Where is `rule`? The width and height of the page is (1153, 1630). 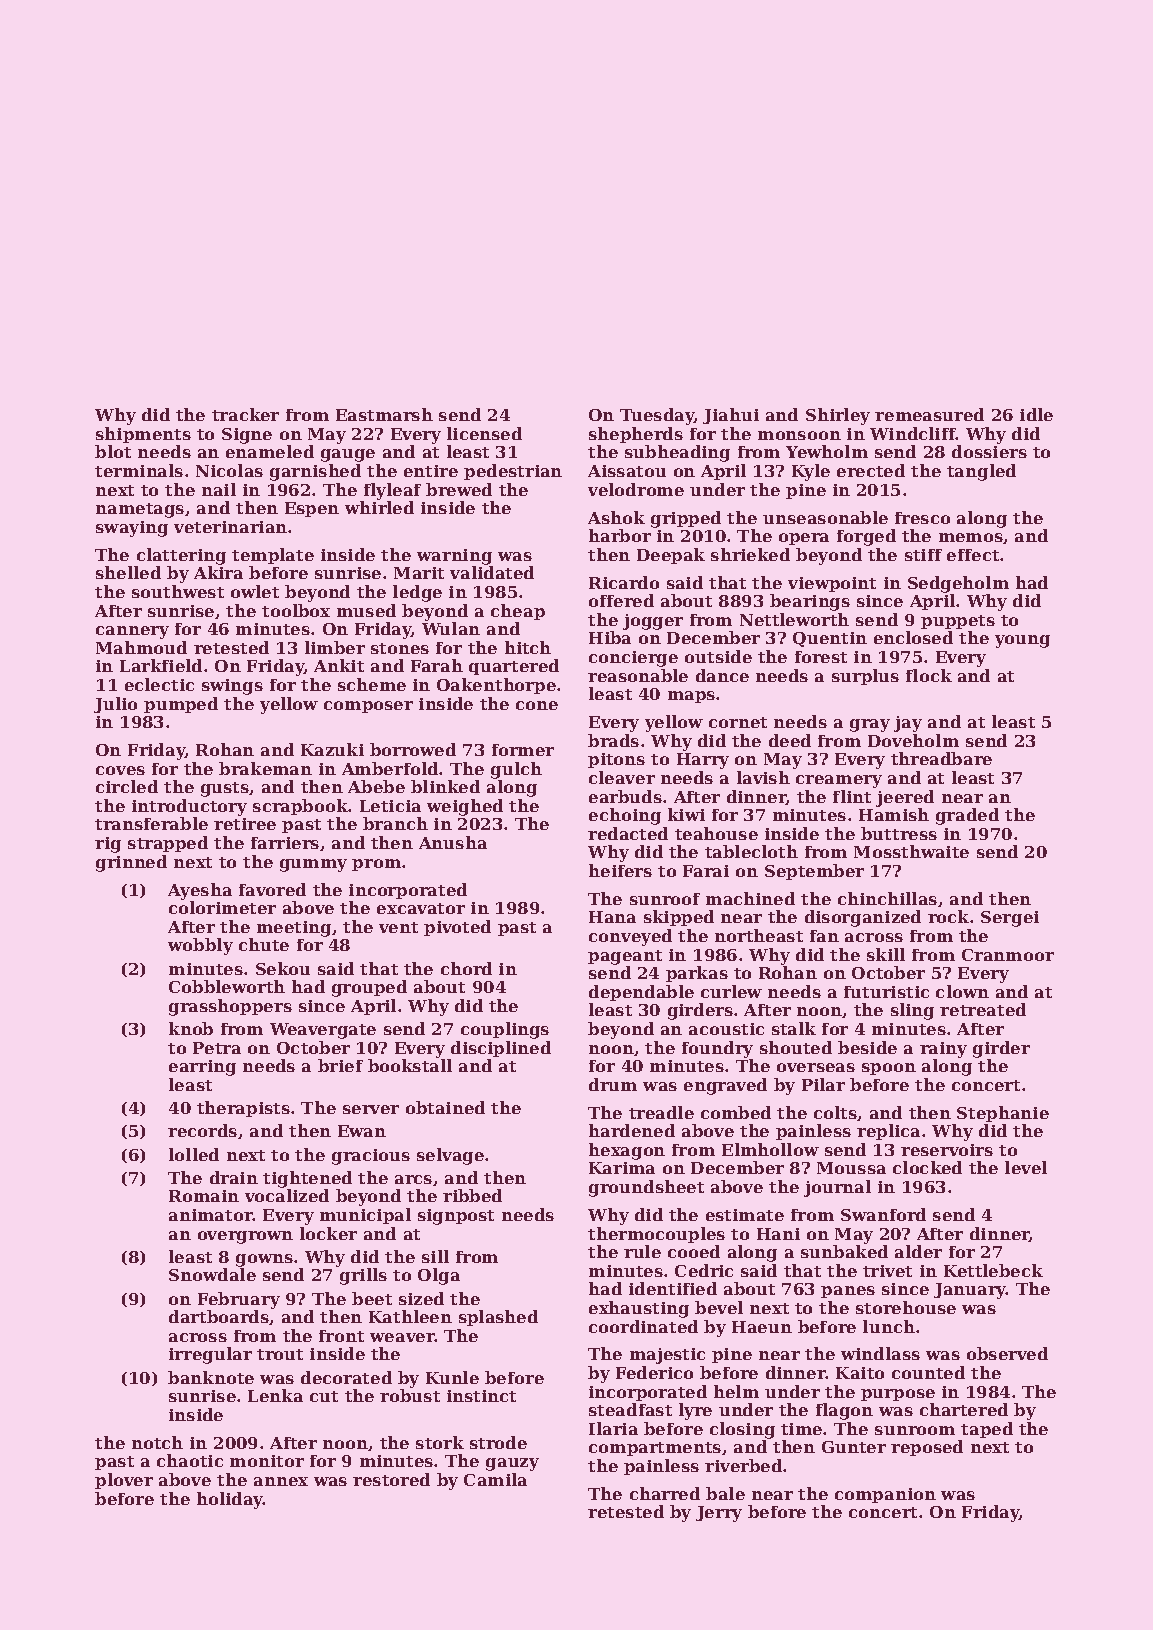 rule is located at coordinates (642, 1251).
